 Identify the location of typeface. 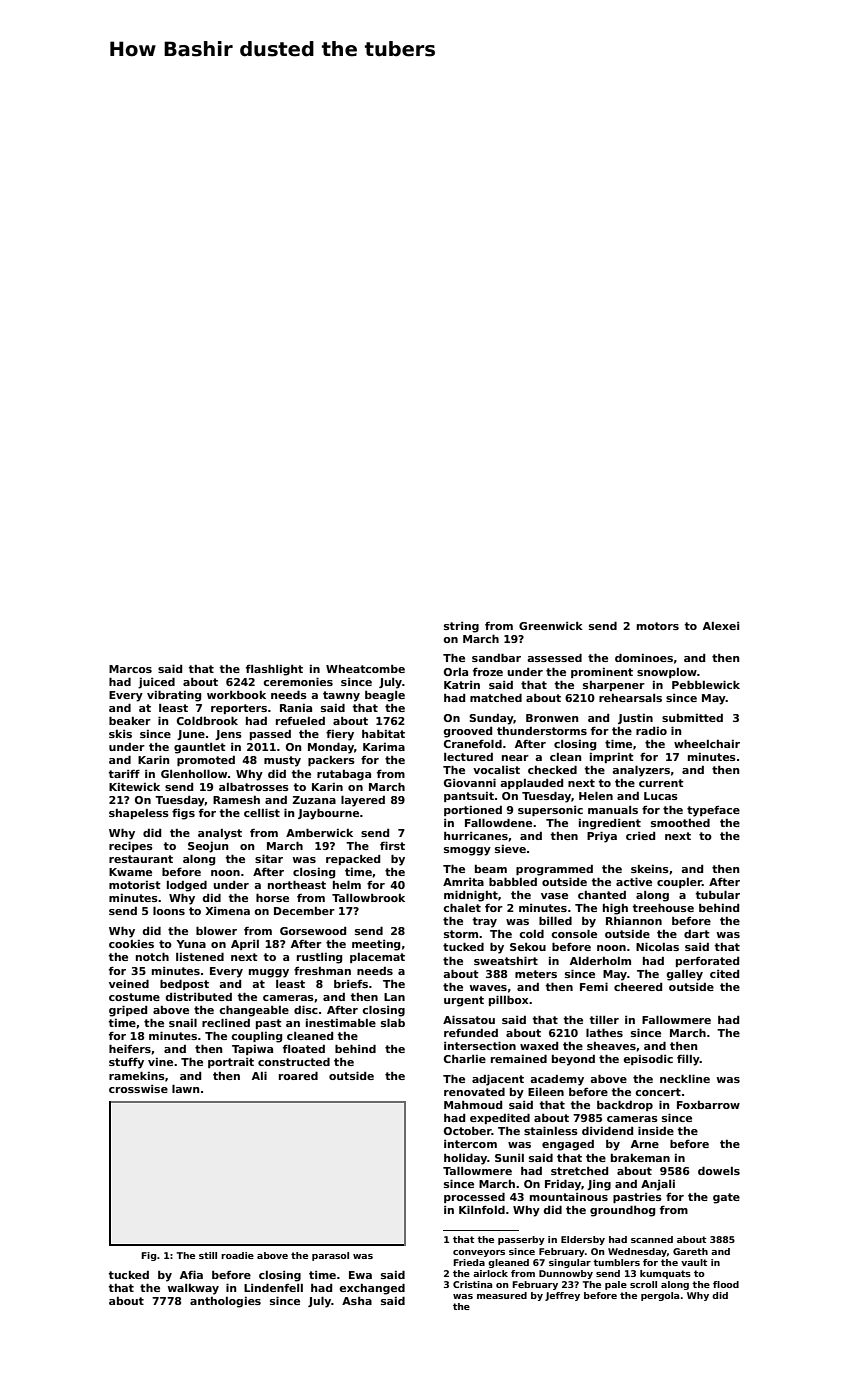
(713, 811).
